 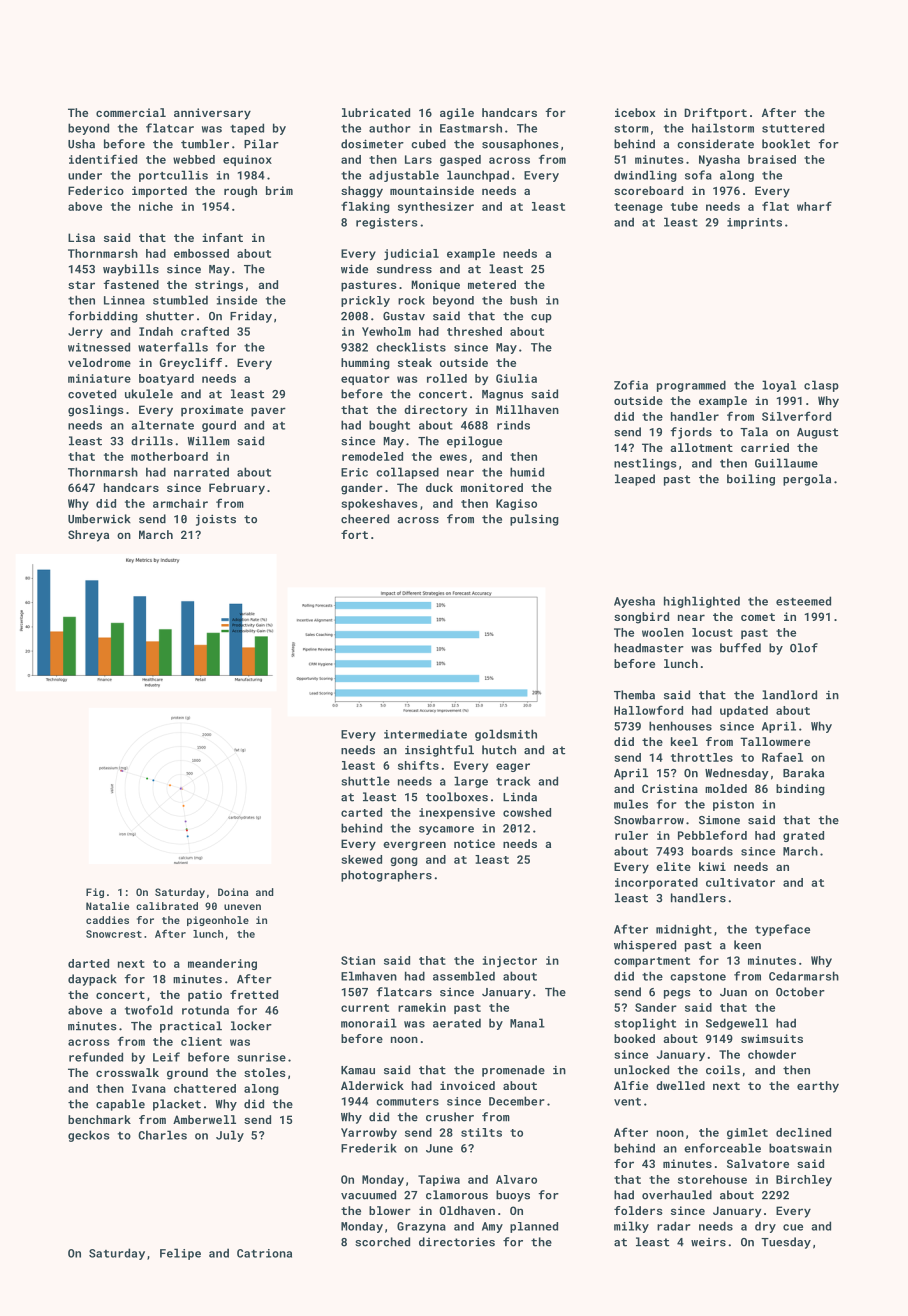 I want to click on notice, so click(x=474, y=843).
